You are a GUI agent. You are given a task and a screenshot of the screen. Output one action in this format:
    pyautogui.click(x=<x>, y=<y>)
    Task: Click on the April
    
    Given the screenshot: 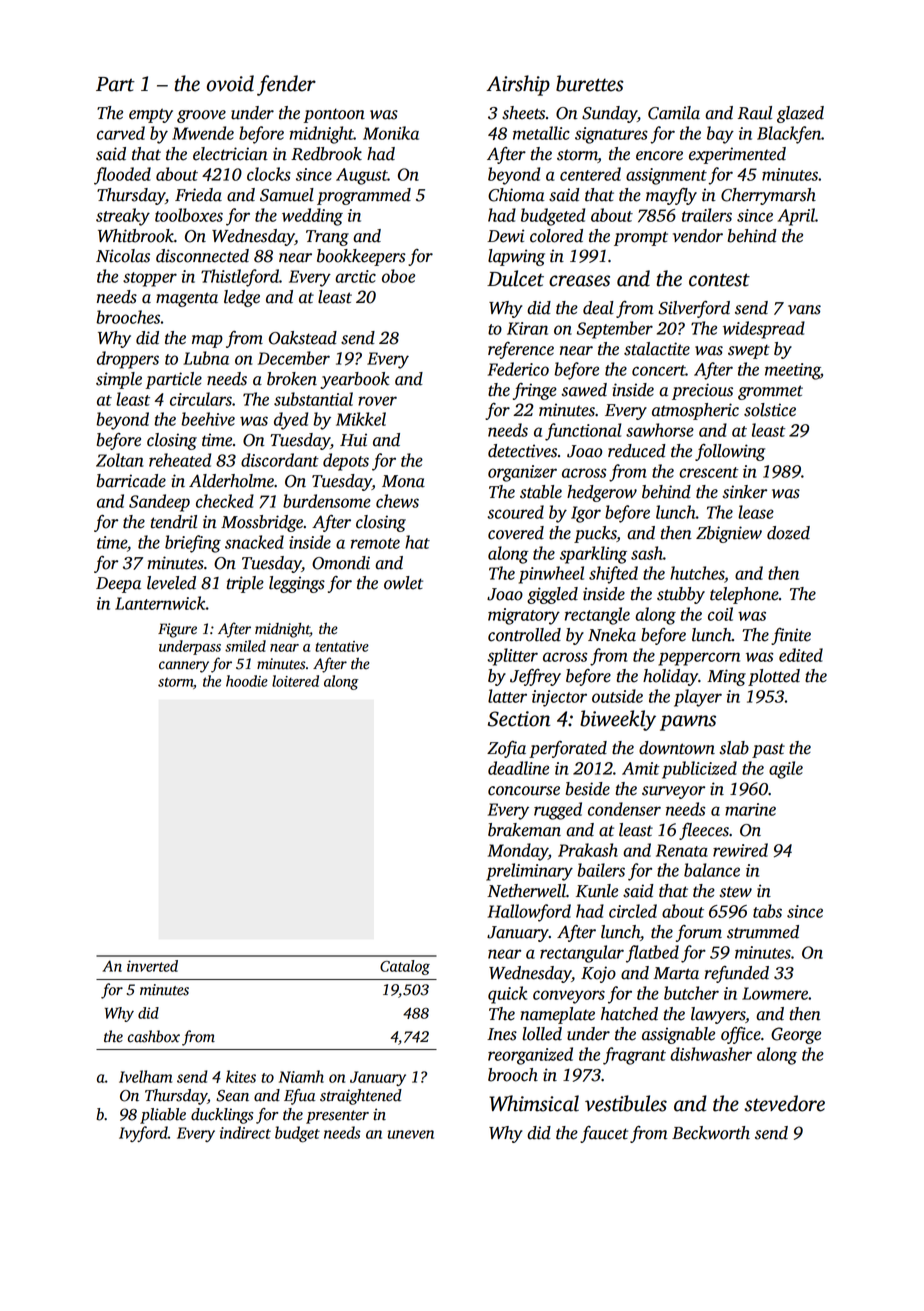 What is the action you would take?
    pyautogui.click(x=796, y=217)
